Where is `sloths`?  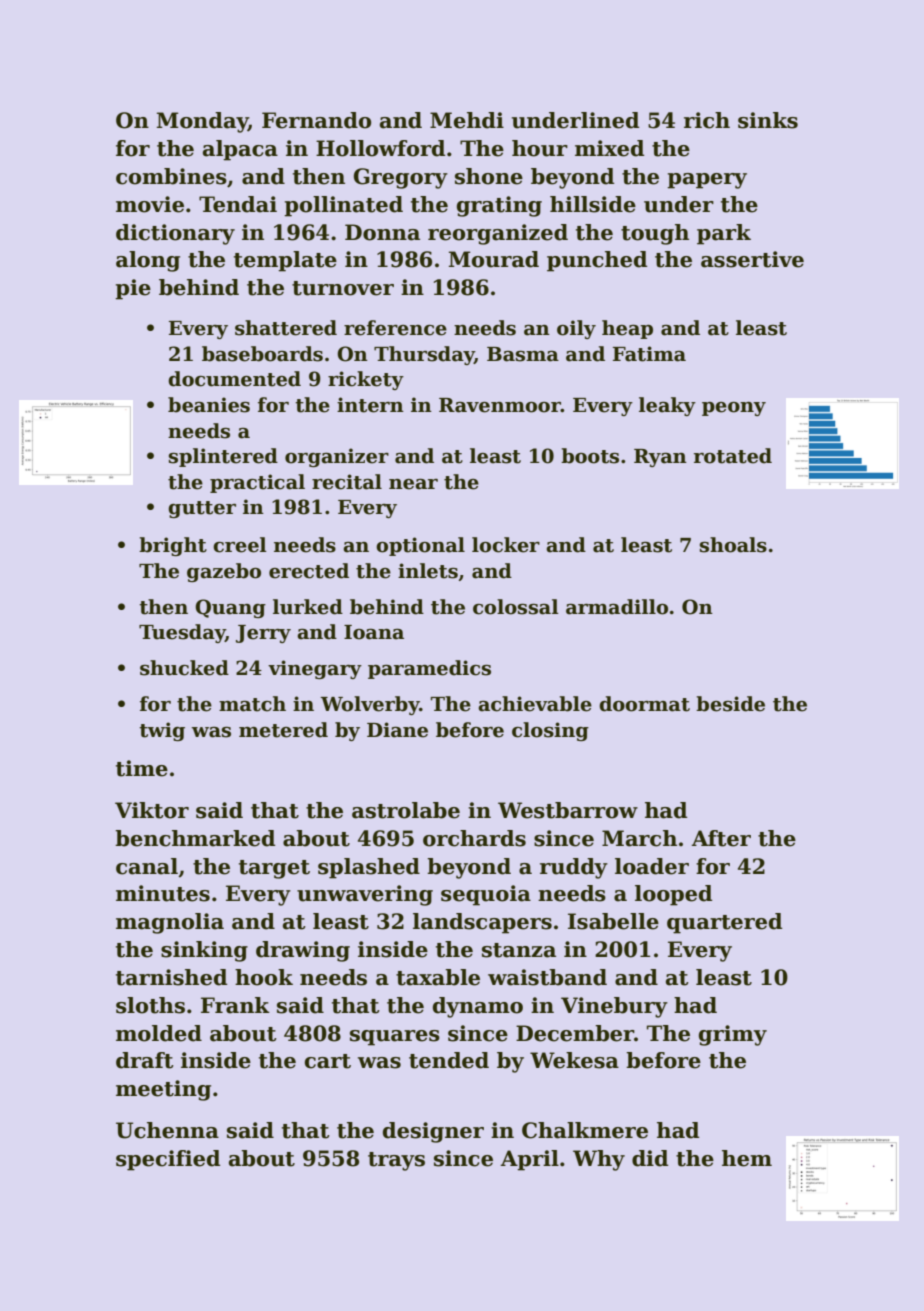 sloths is located at coordinates (150, 1005).
